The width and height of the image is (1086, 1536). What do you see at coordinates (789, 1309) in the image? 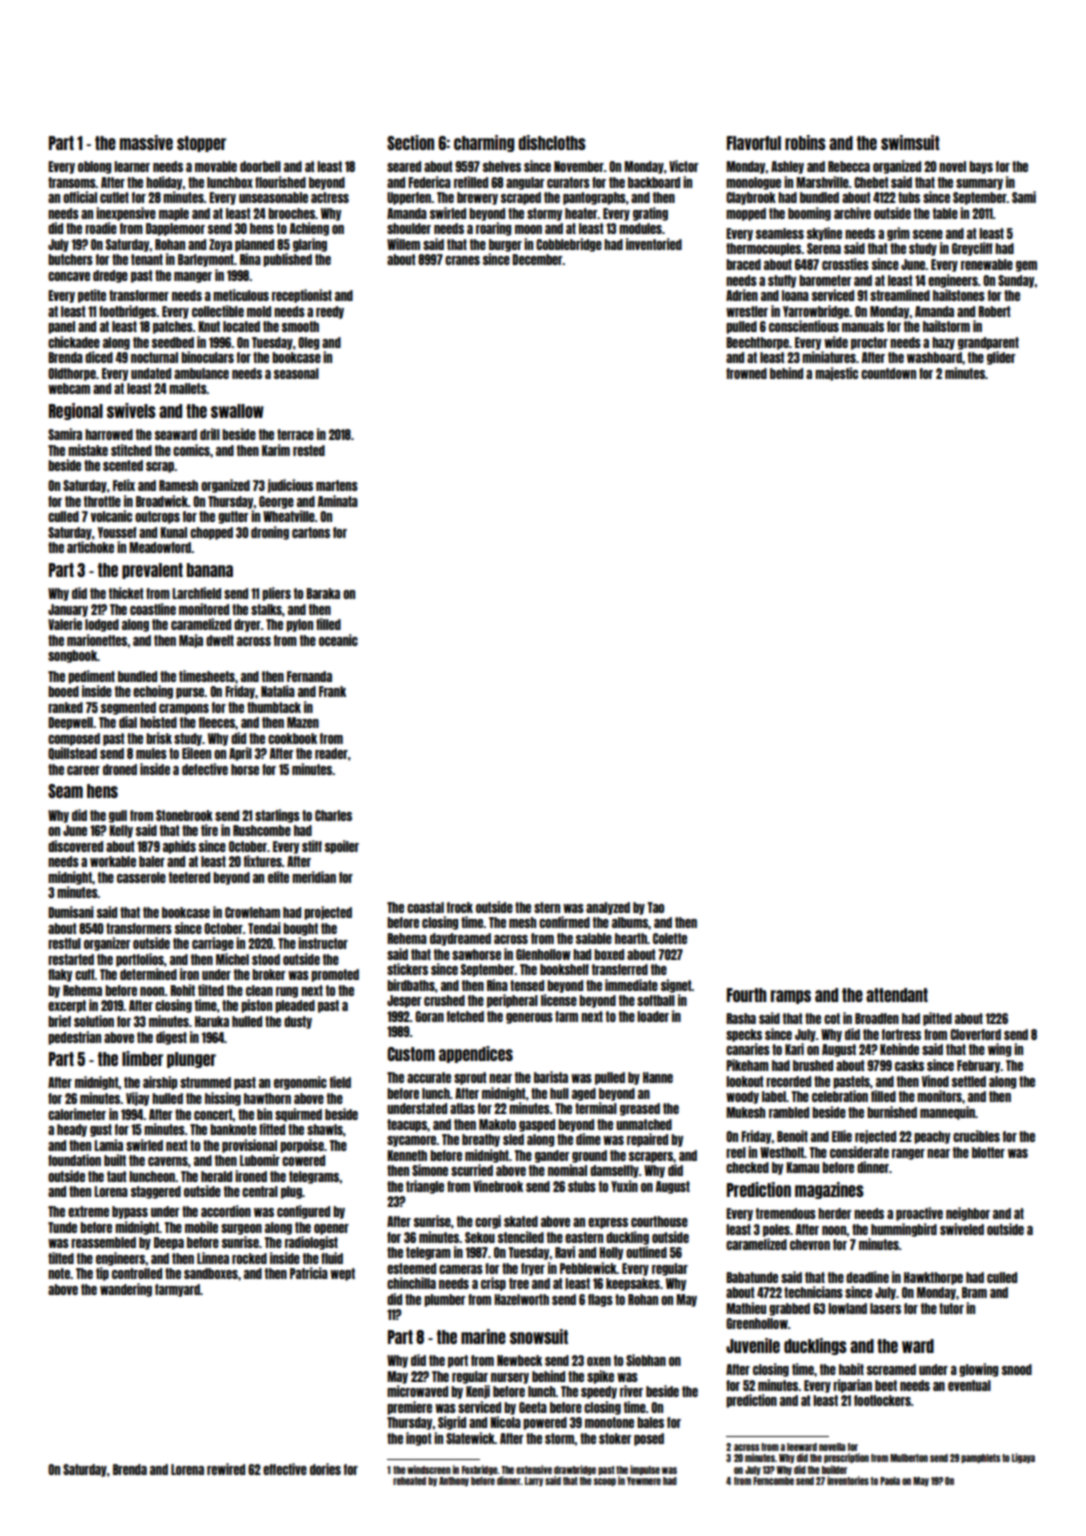
I see `grabbed` at bounding box center [789, 1309].
